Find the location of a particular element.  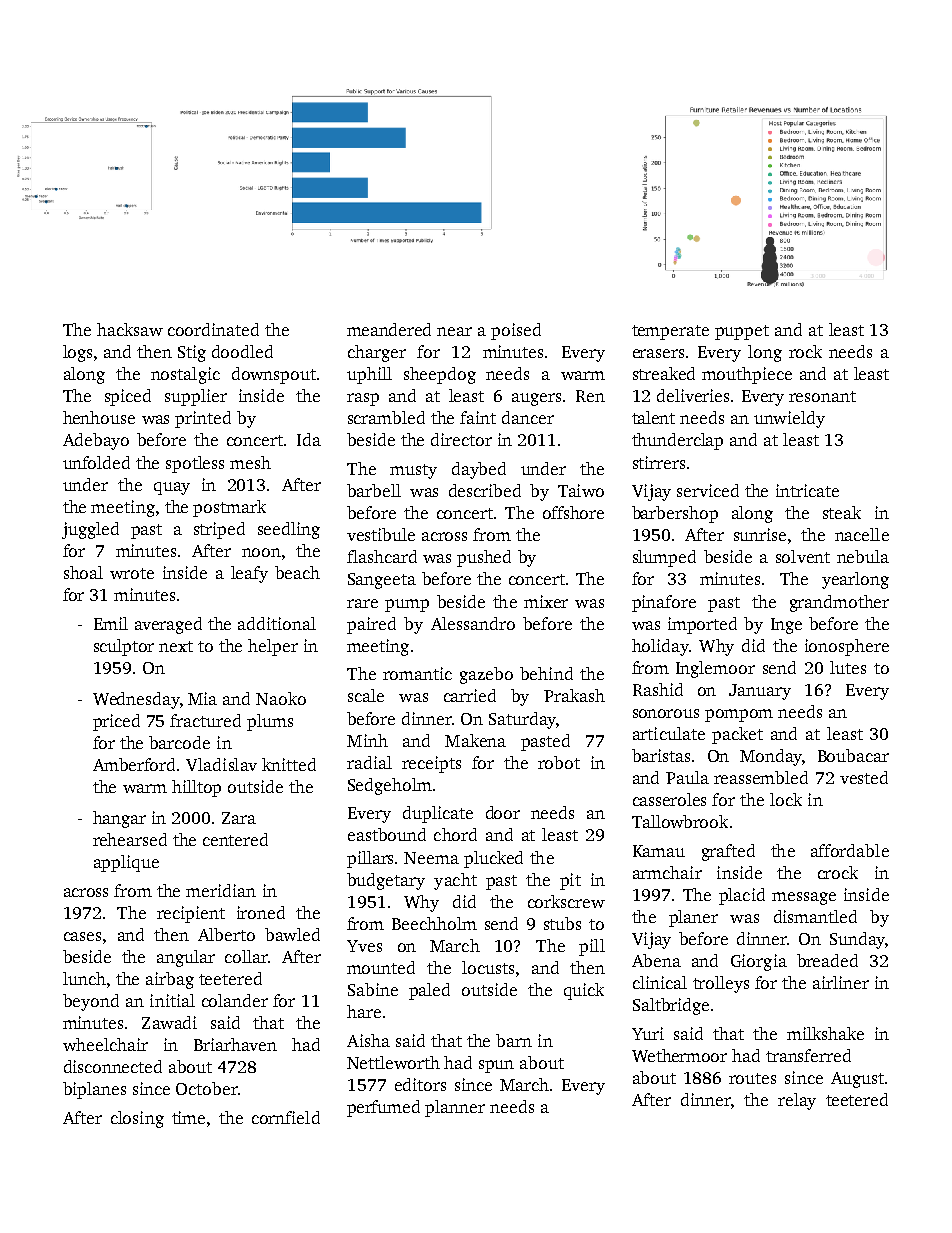

dismantled is located at coordinates (815, 916).
